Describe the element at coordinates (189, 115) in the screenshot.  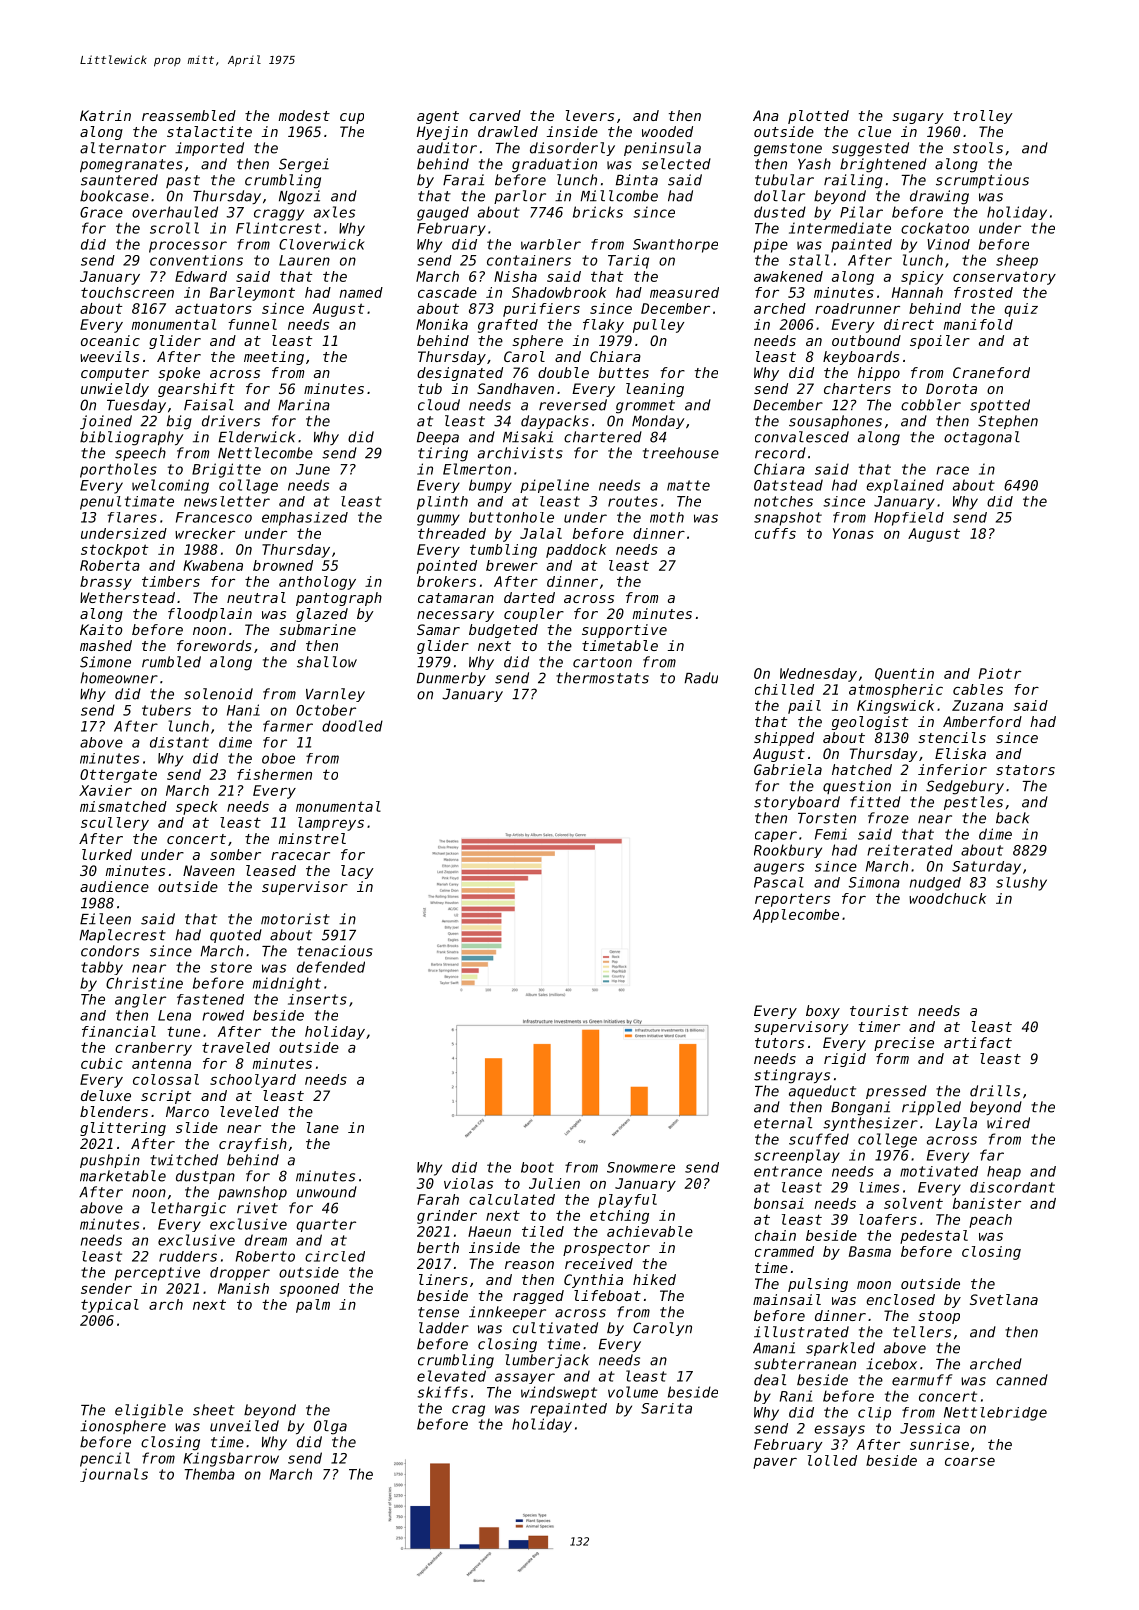
I see `reassembled` at that location.
